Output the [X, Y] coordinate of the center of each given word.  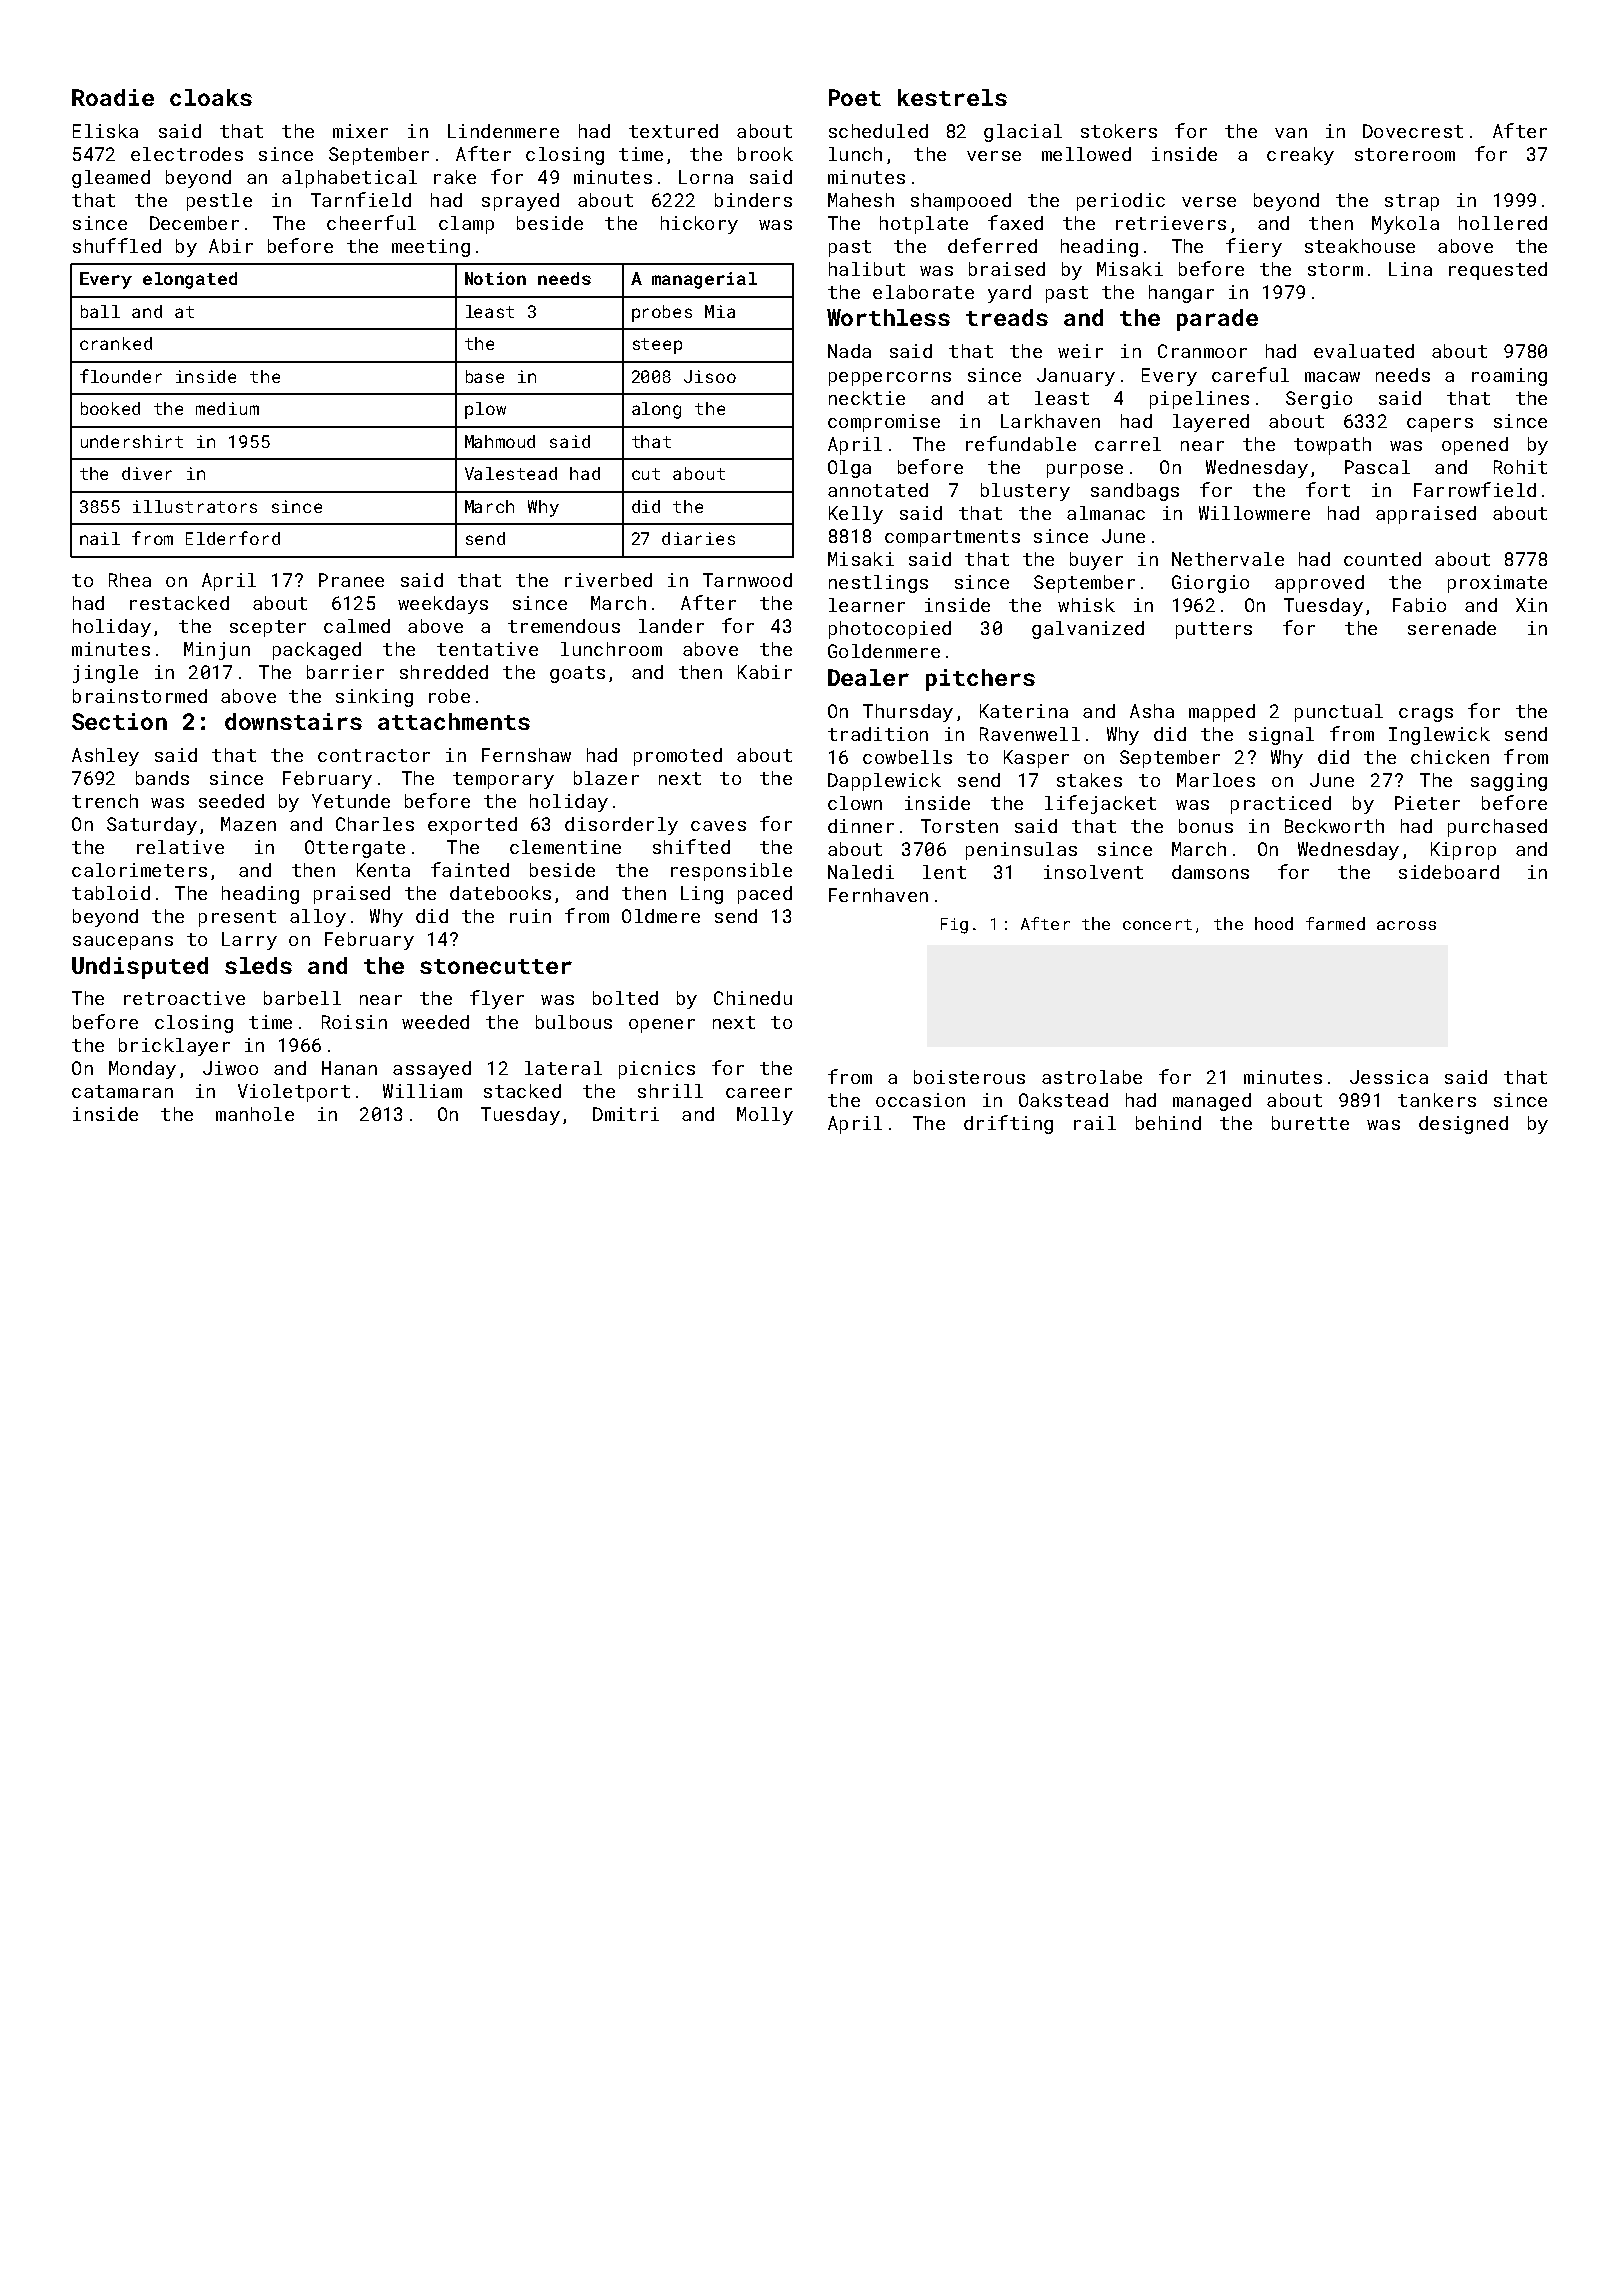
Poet [855, 97]
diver [147, 473]
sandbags [1135, 492]
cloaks [211, 97]
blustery [1025, 492]
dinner [861, 826]
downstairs [293, 721]
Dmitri [626, 1114]
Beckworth [1334, 826]
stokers [1119, 131]
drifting [1008, 1124]
